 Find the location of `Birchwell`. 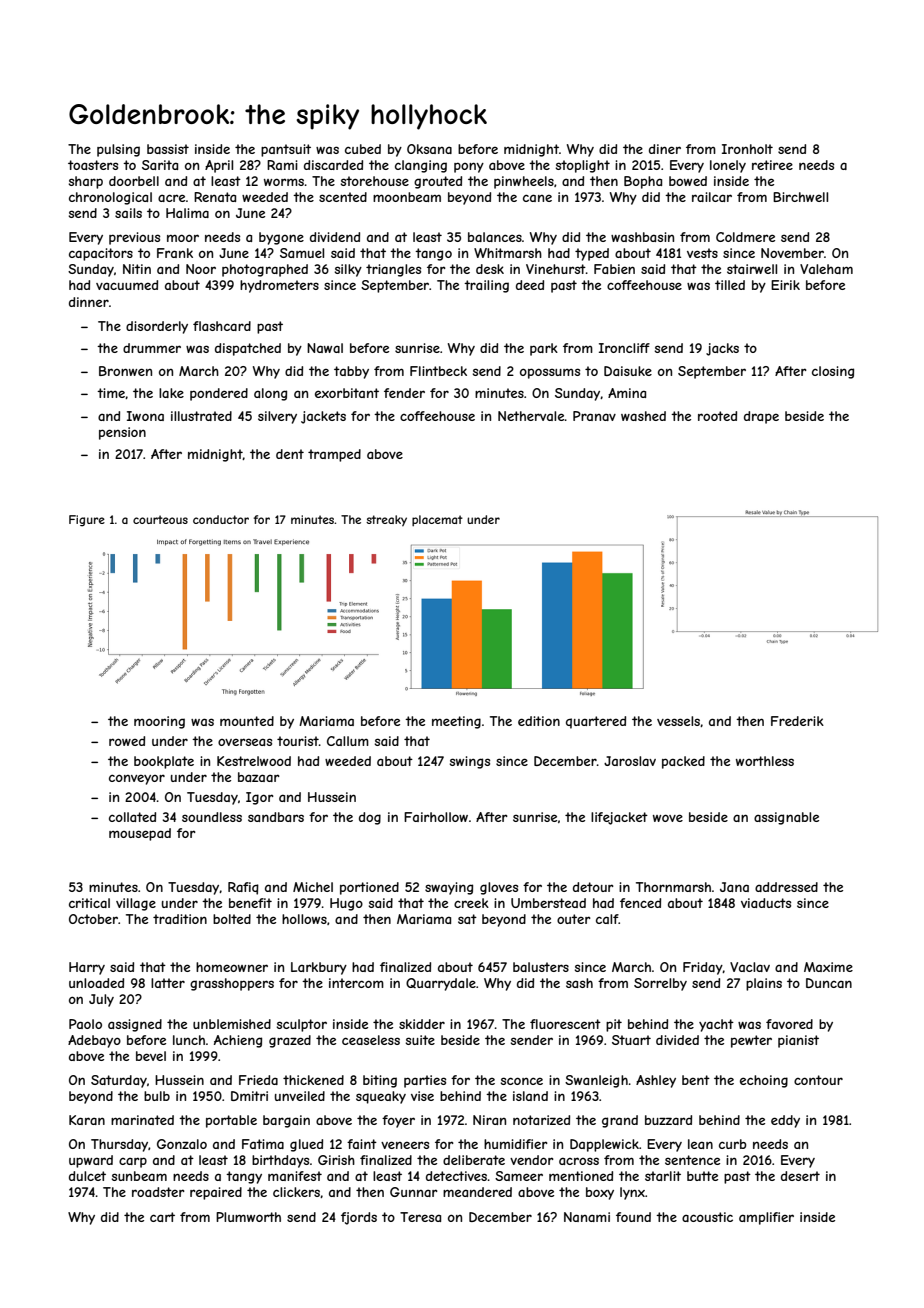

Birchwell is located at coordinates (800, 197).
